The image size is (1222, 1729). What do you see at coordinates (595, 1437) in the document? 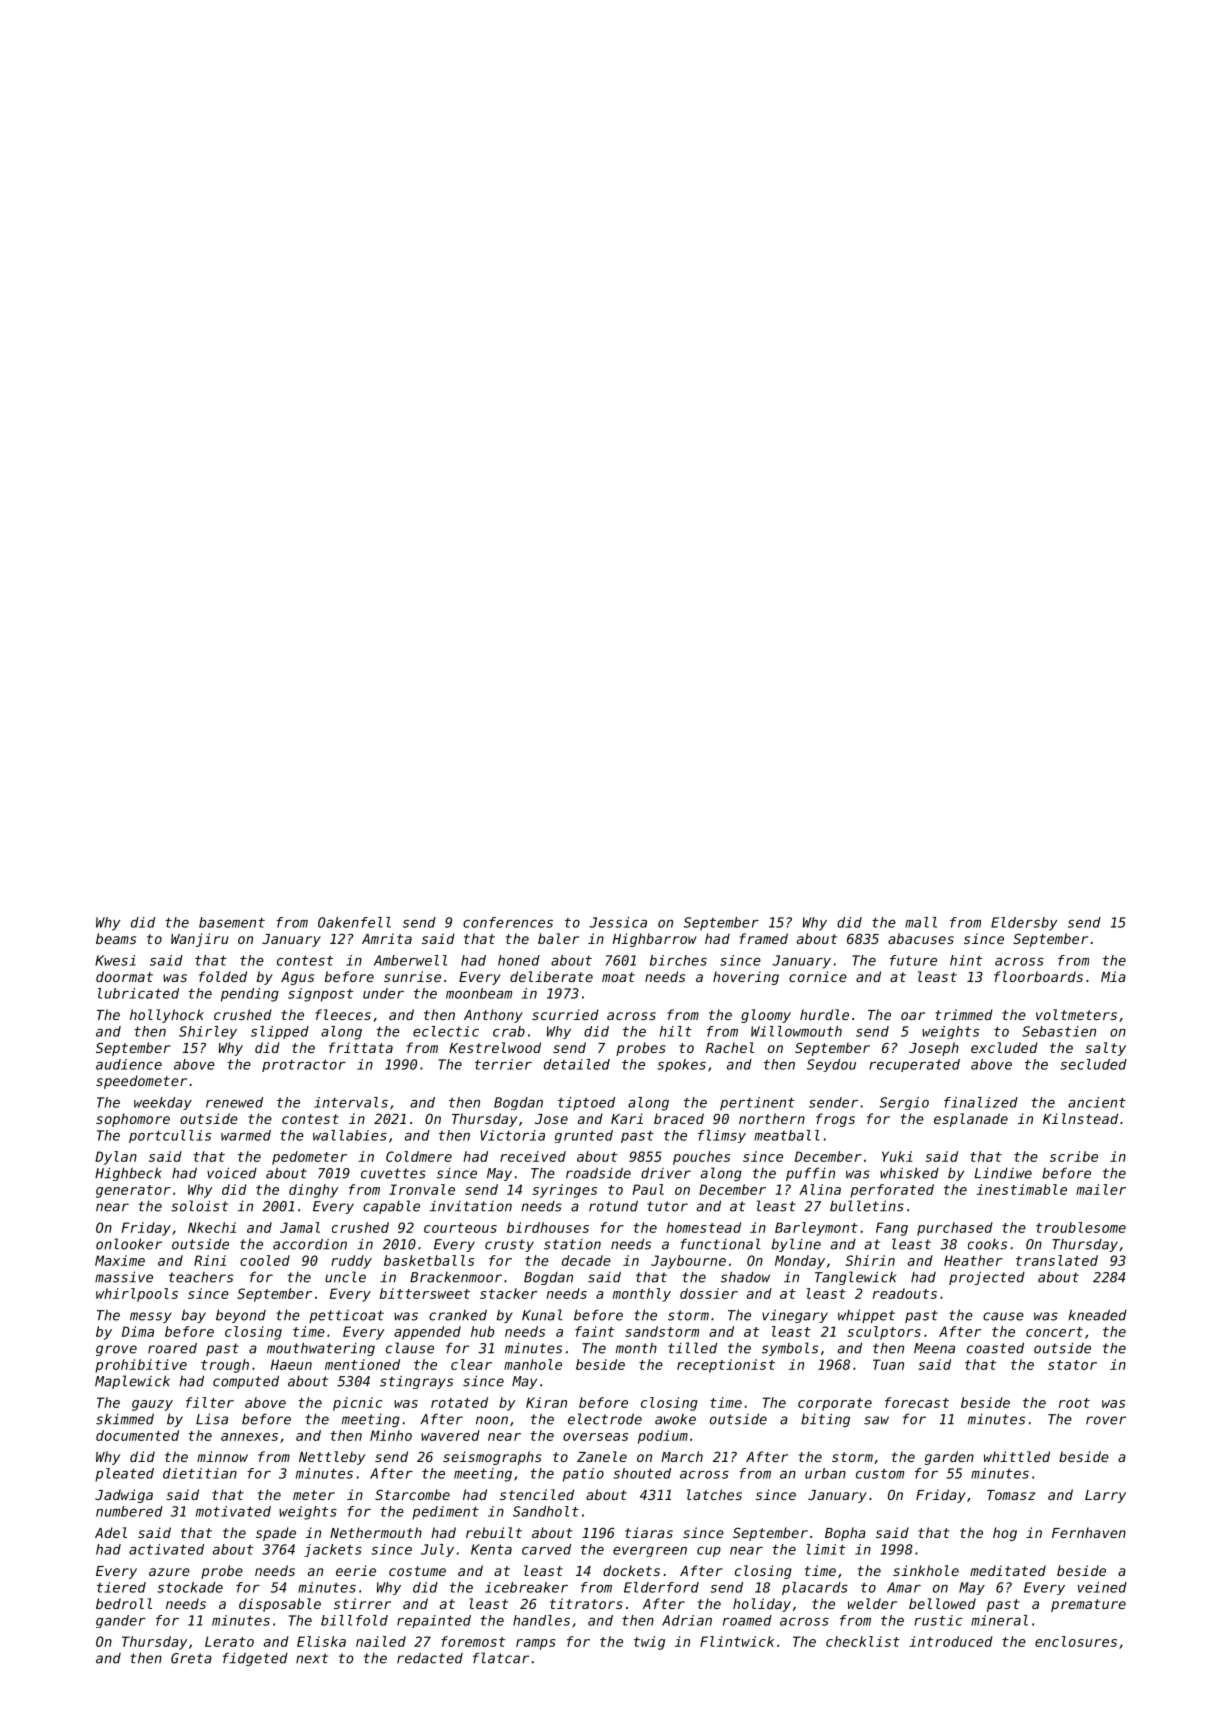
I see `overseas` at bounding box center [595, 1437].
